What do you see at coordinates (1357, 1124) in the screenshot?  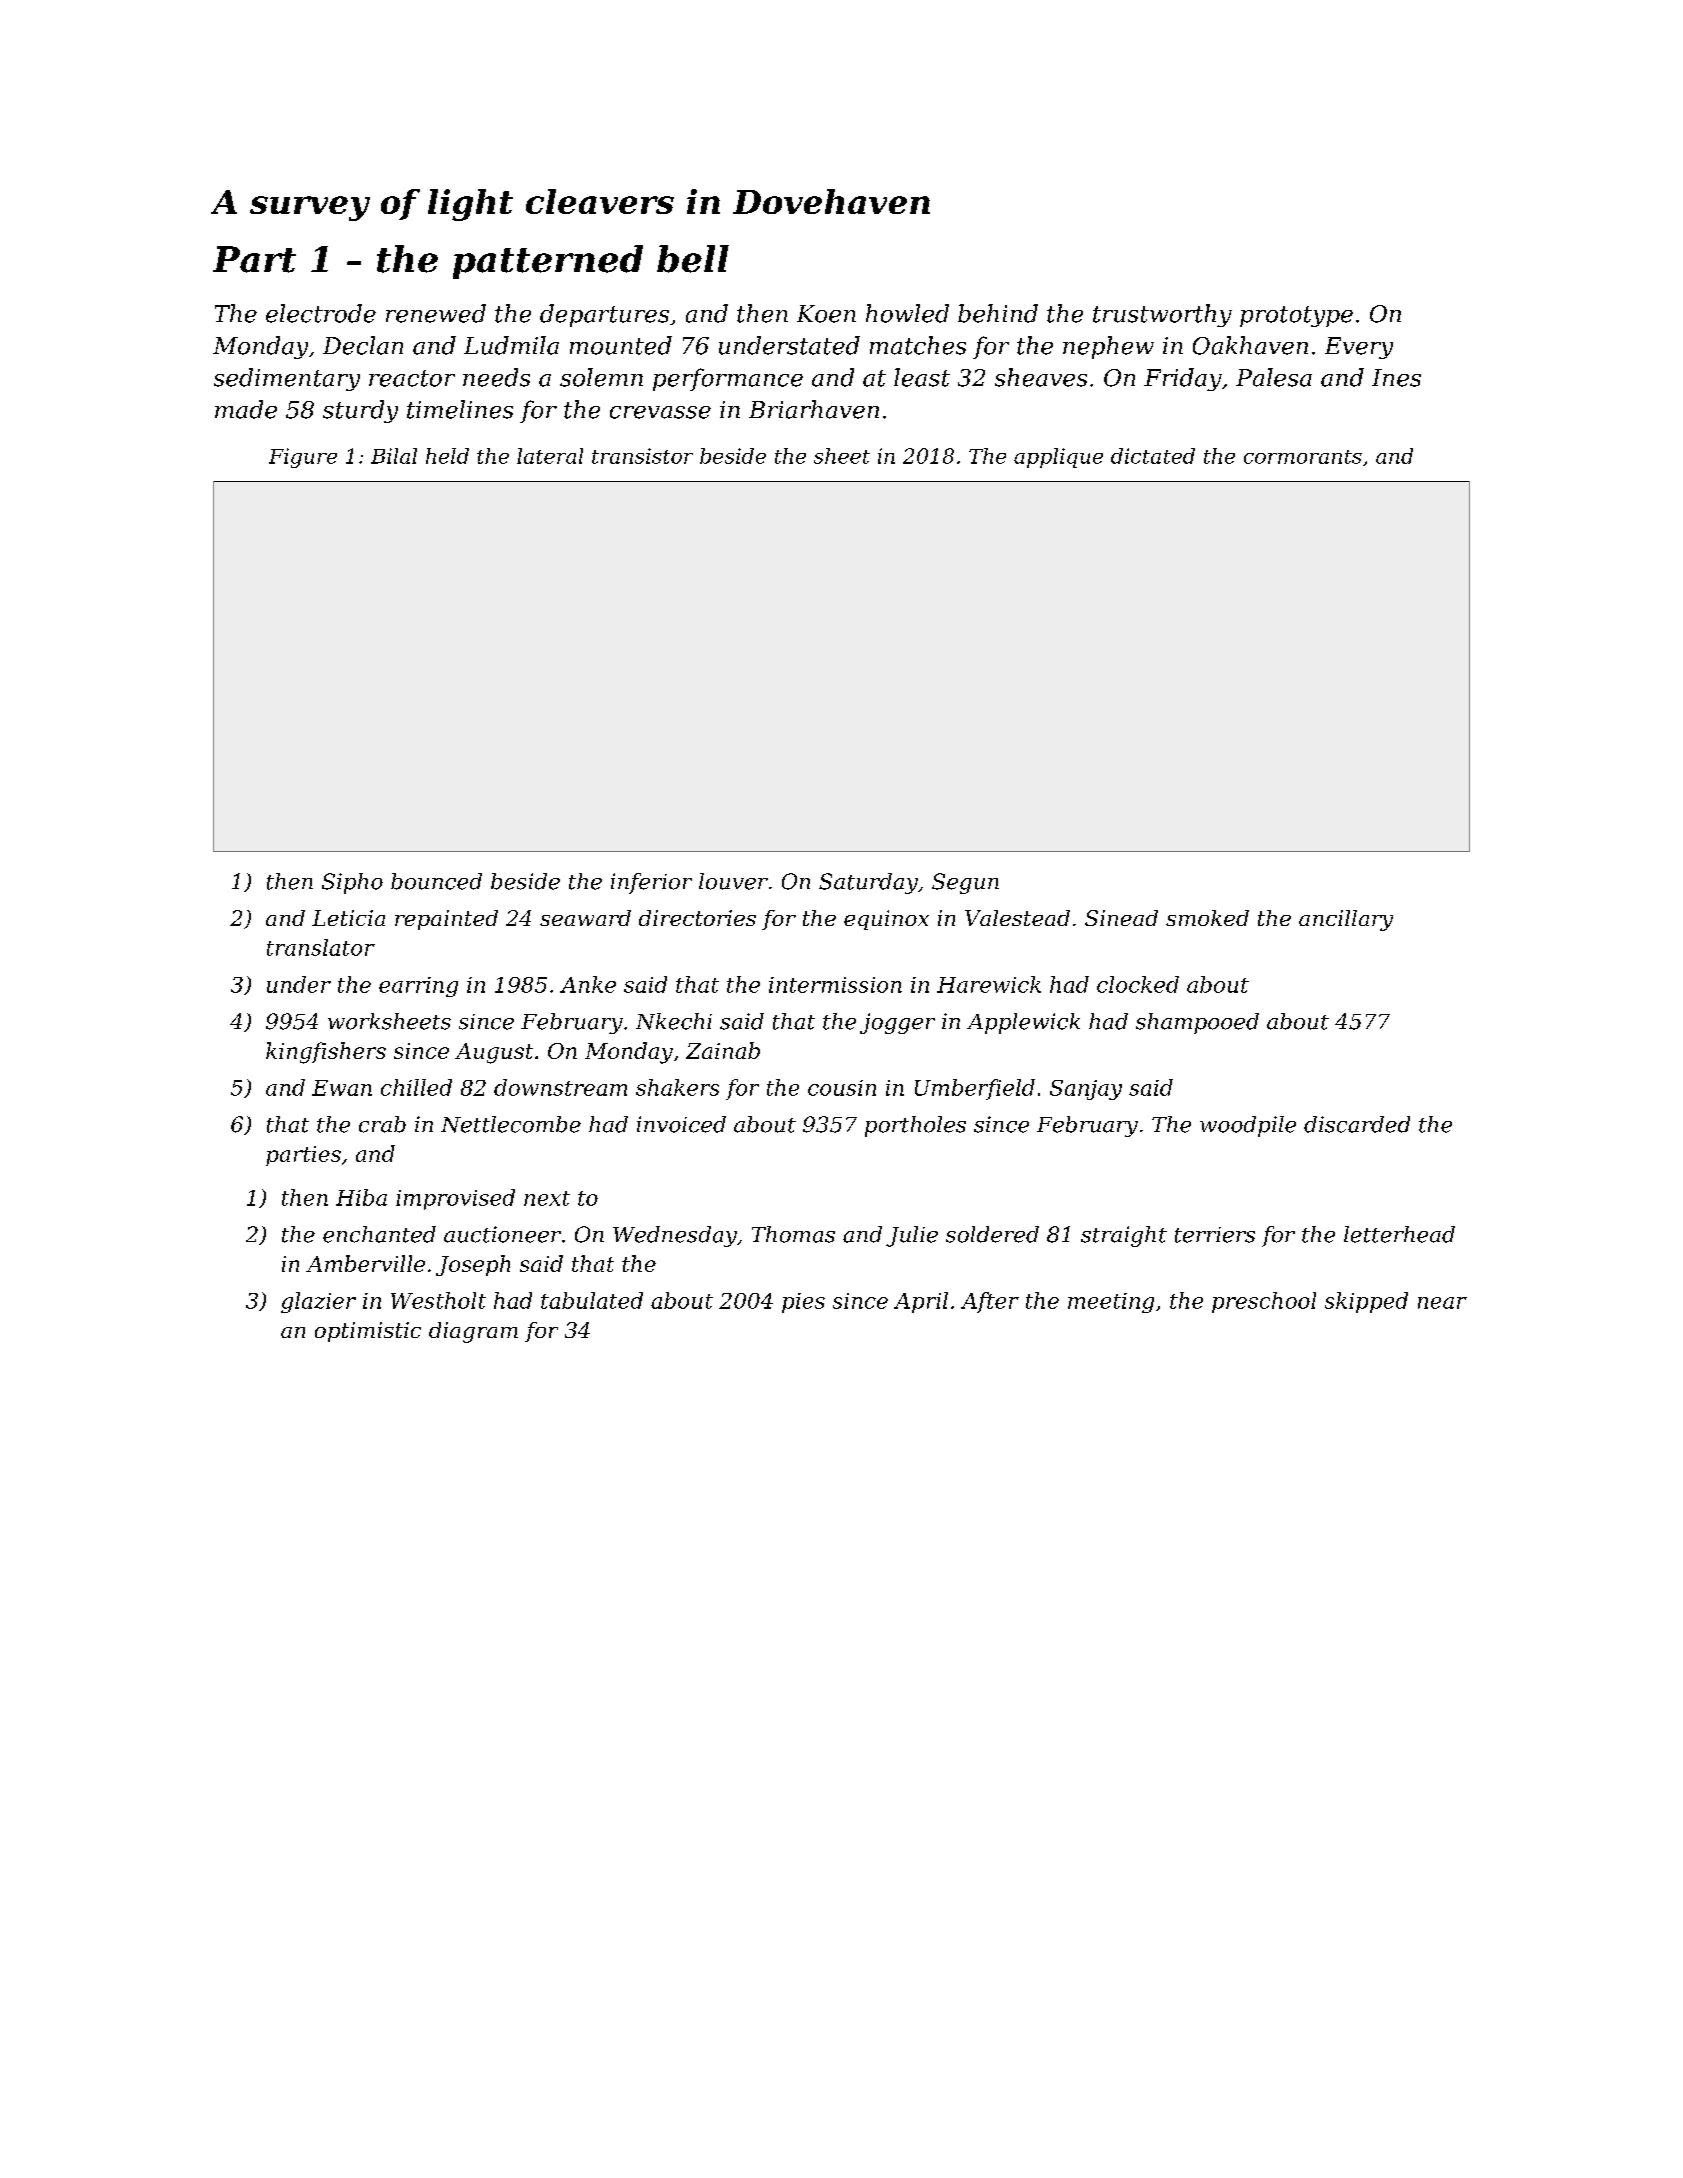 I see `discarded` at bounding box center [1357, 1124].
